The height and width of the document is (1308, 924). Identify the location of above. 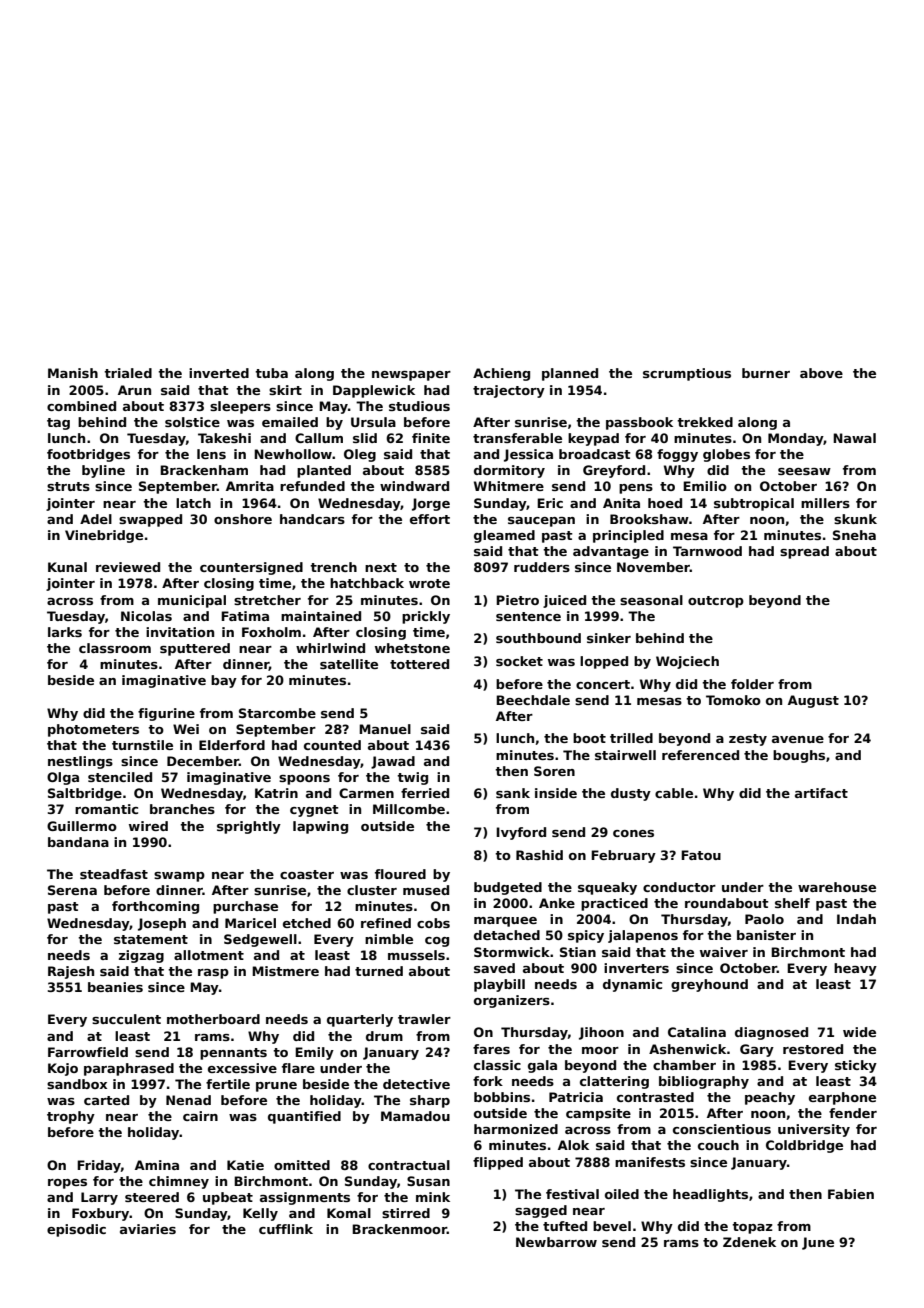
(821, 373).
